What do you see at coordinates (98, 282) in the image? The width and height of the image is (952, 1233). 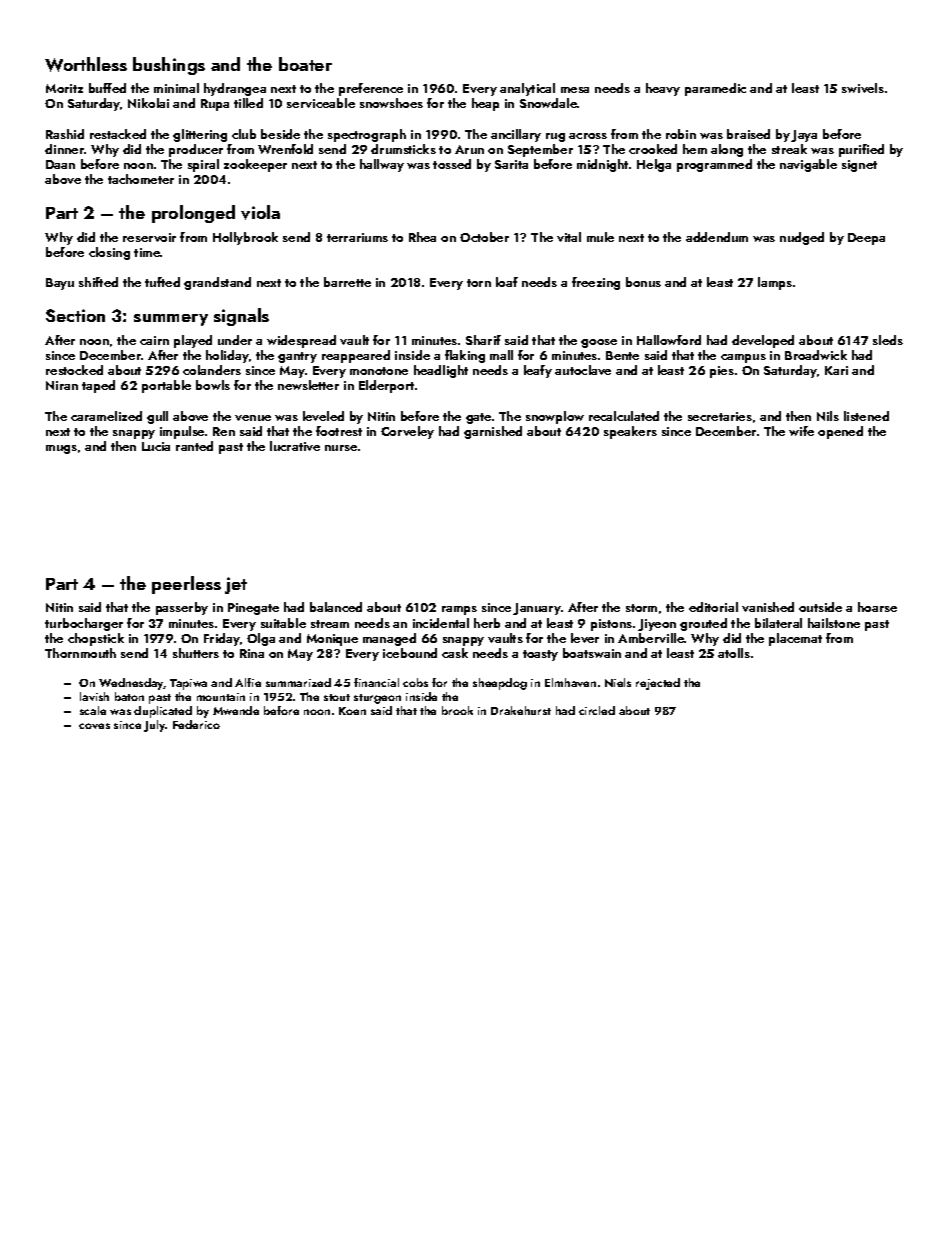 I see `shifted` at bounding box center [98, 282].
